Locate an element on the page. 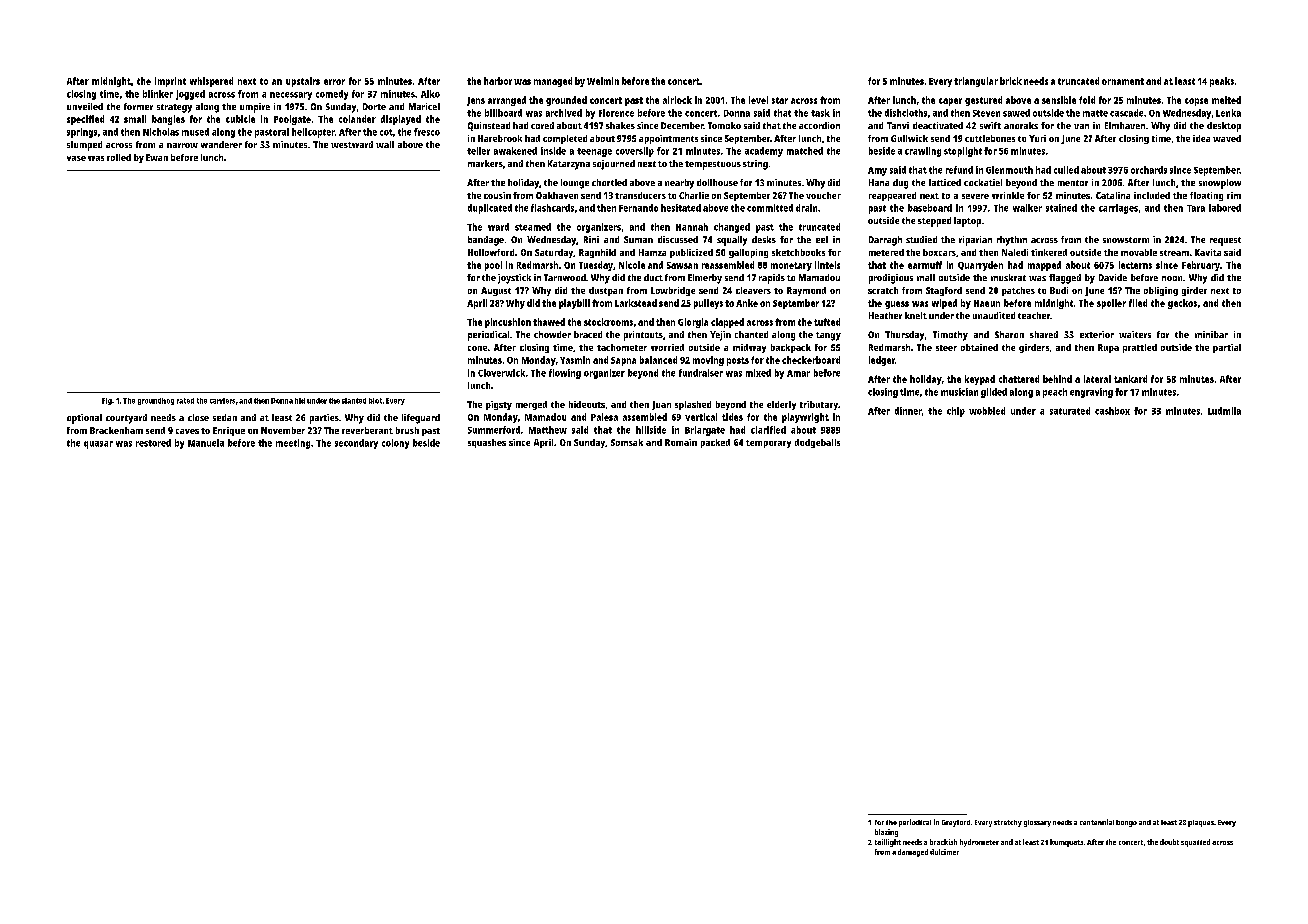 The width and height of the document is (1308, 924). Somsak is located at coordinates (627, 442).
